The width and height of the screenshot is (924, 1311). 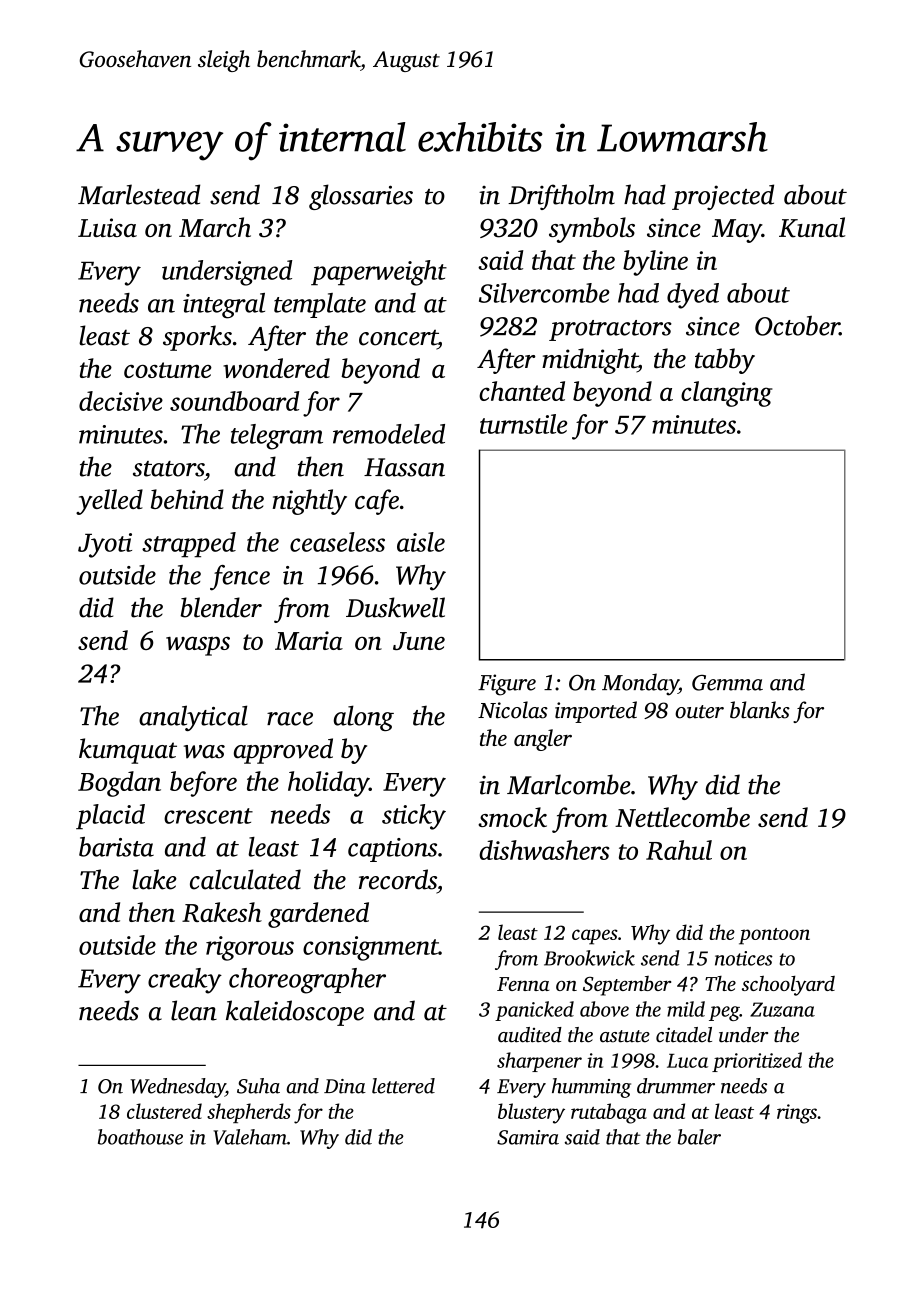 I want to click on Valeham, so click(x=250, y=1137).
